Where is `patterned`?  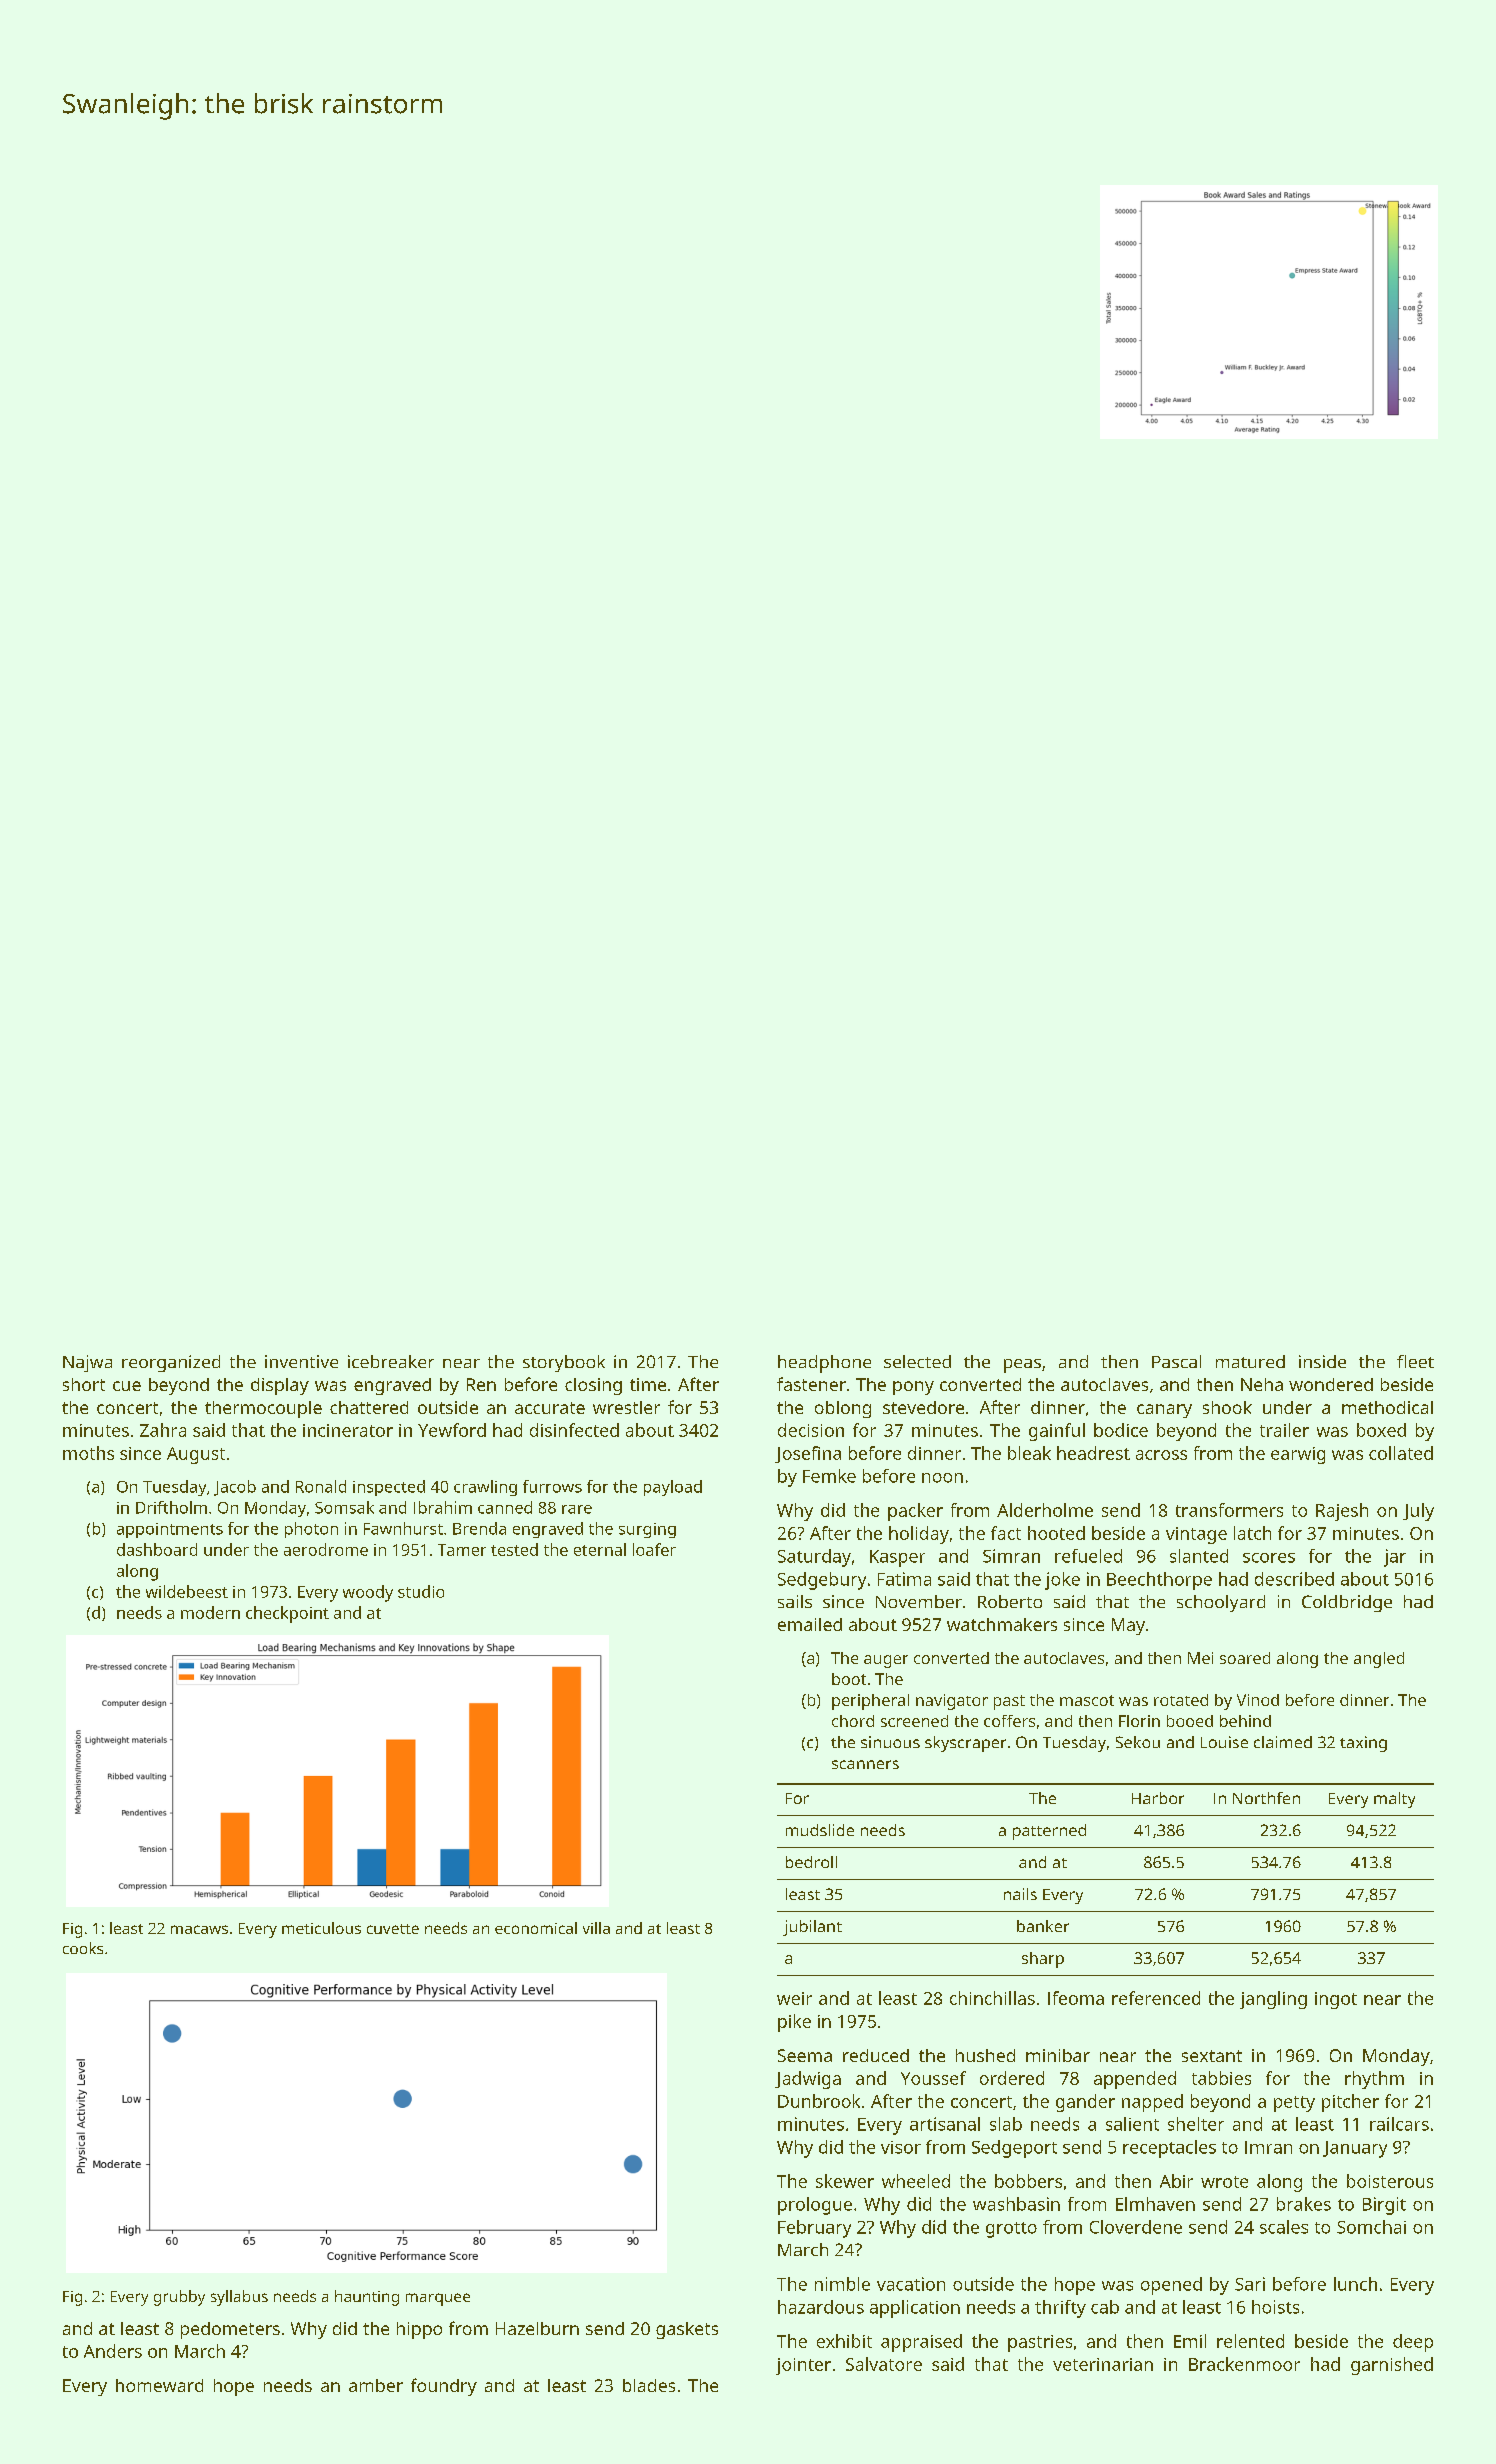
patterned is located at coordinates (1049, 1832).
